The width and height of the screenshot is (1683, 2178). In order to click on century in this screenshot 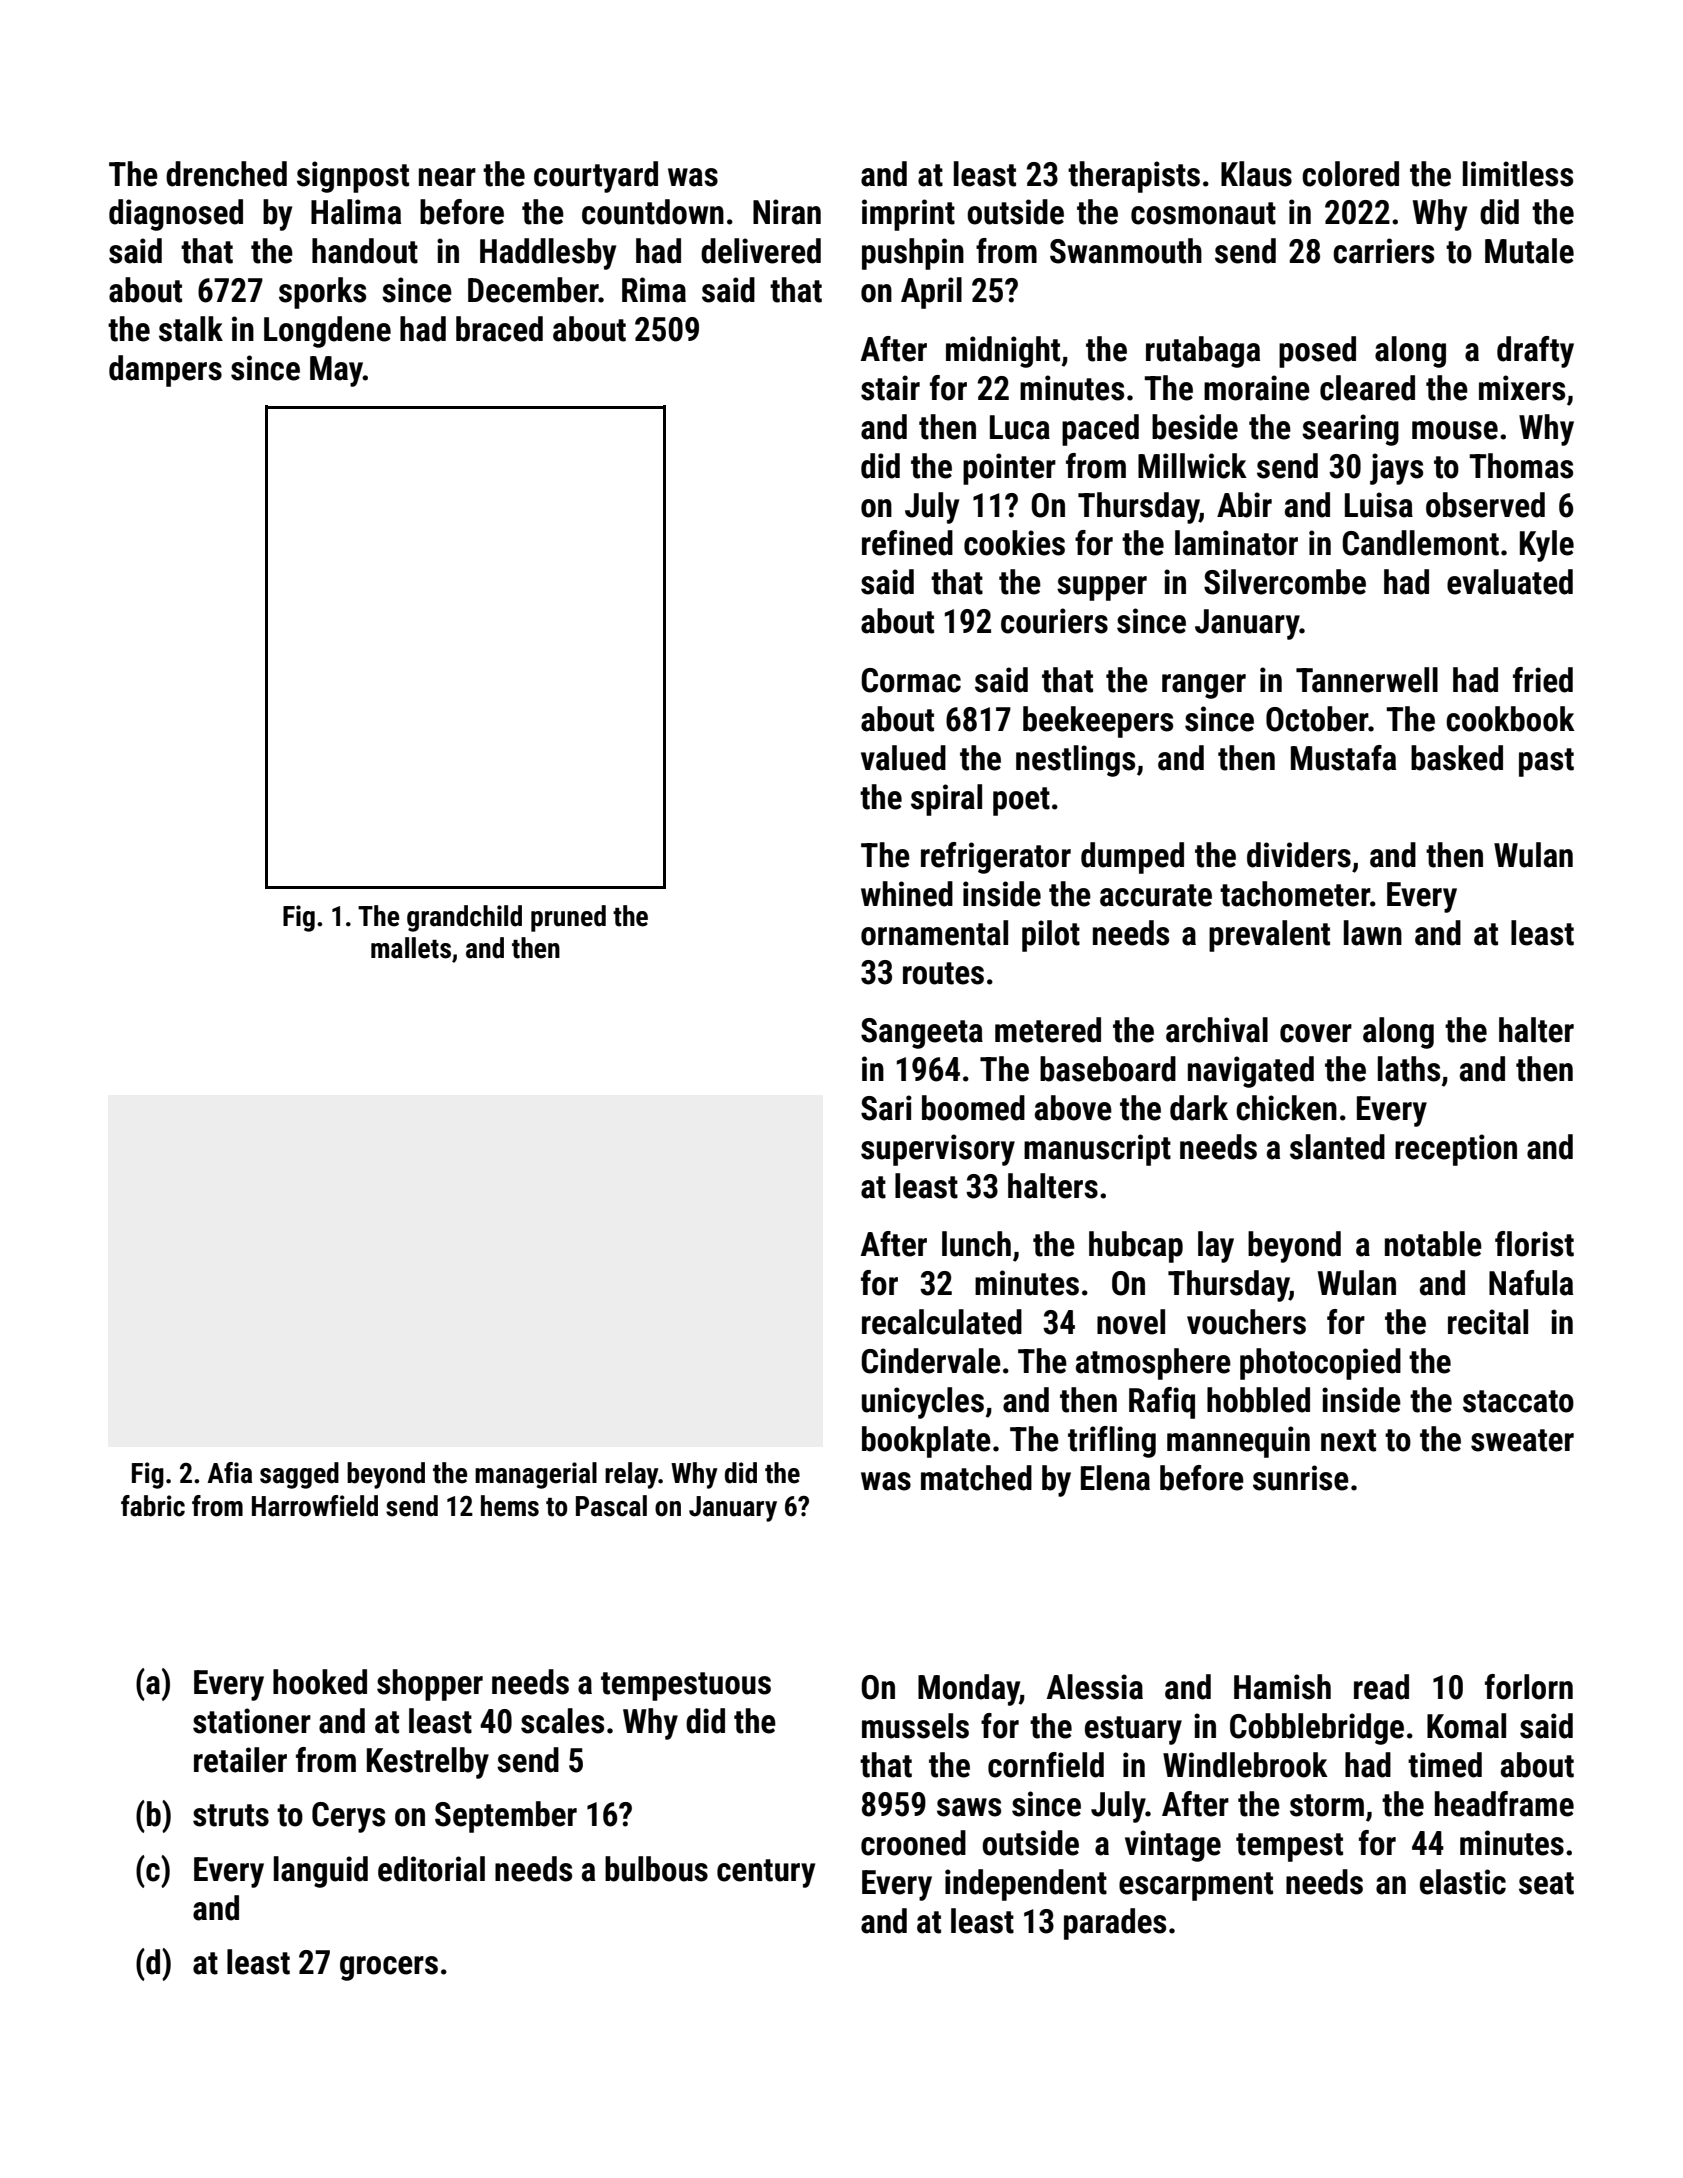, I will do `click(766, 1873)`.
